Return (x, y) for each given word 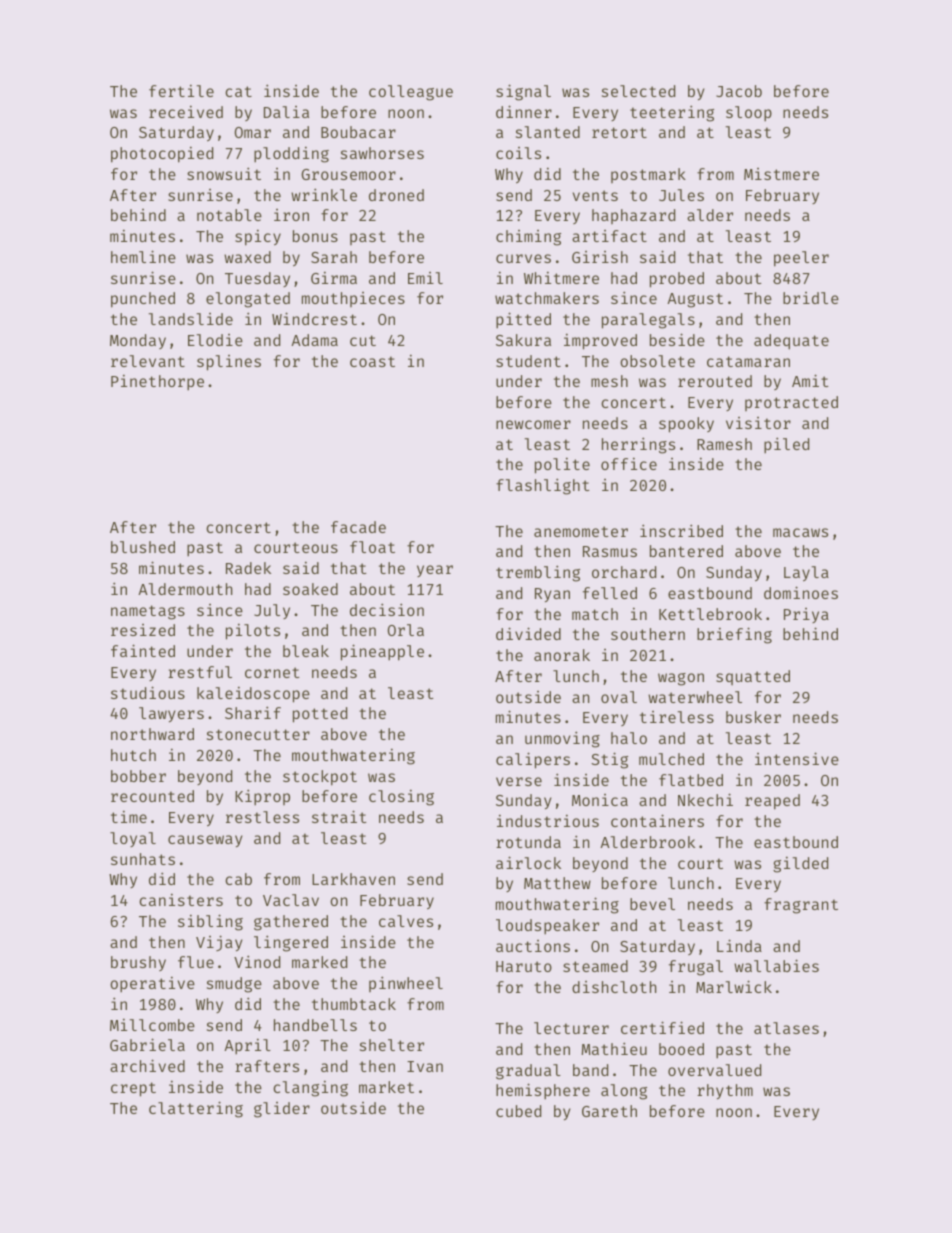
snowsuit (224, 173)
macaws (800, 532)
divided (528, 633)
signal (523, 92)
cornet (272, 672)
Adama (314, 340)
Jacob (739, 91)
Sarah (334, 257)
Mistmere (781, 174)
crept (133, 1089)
